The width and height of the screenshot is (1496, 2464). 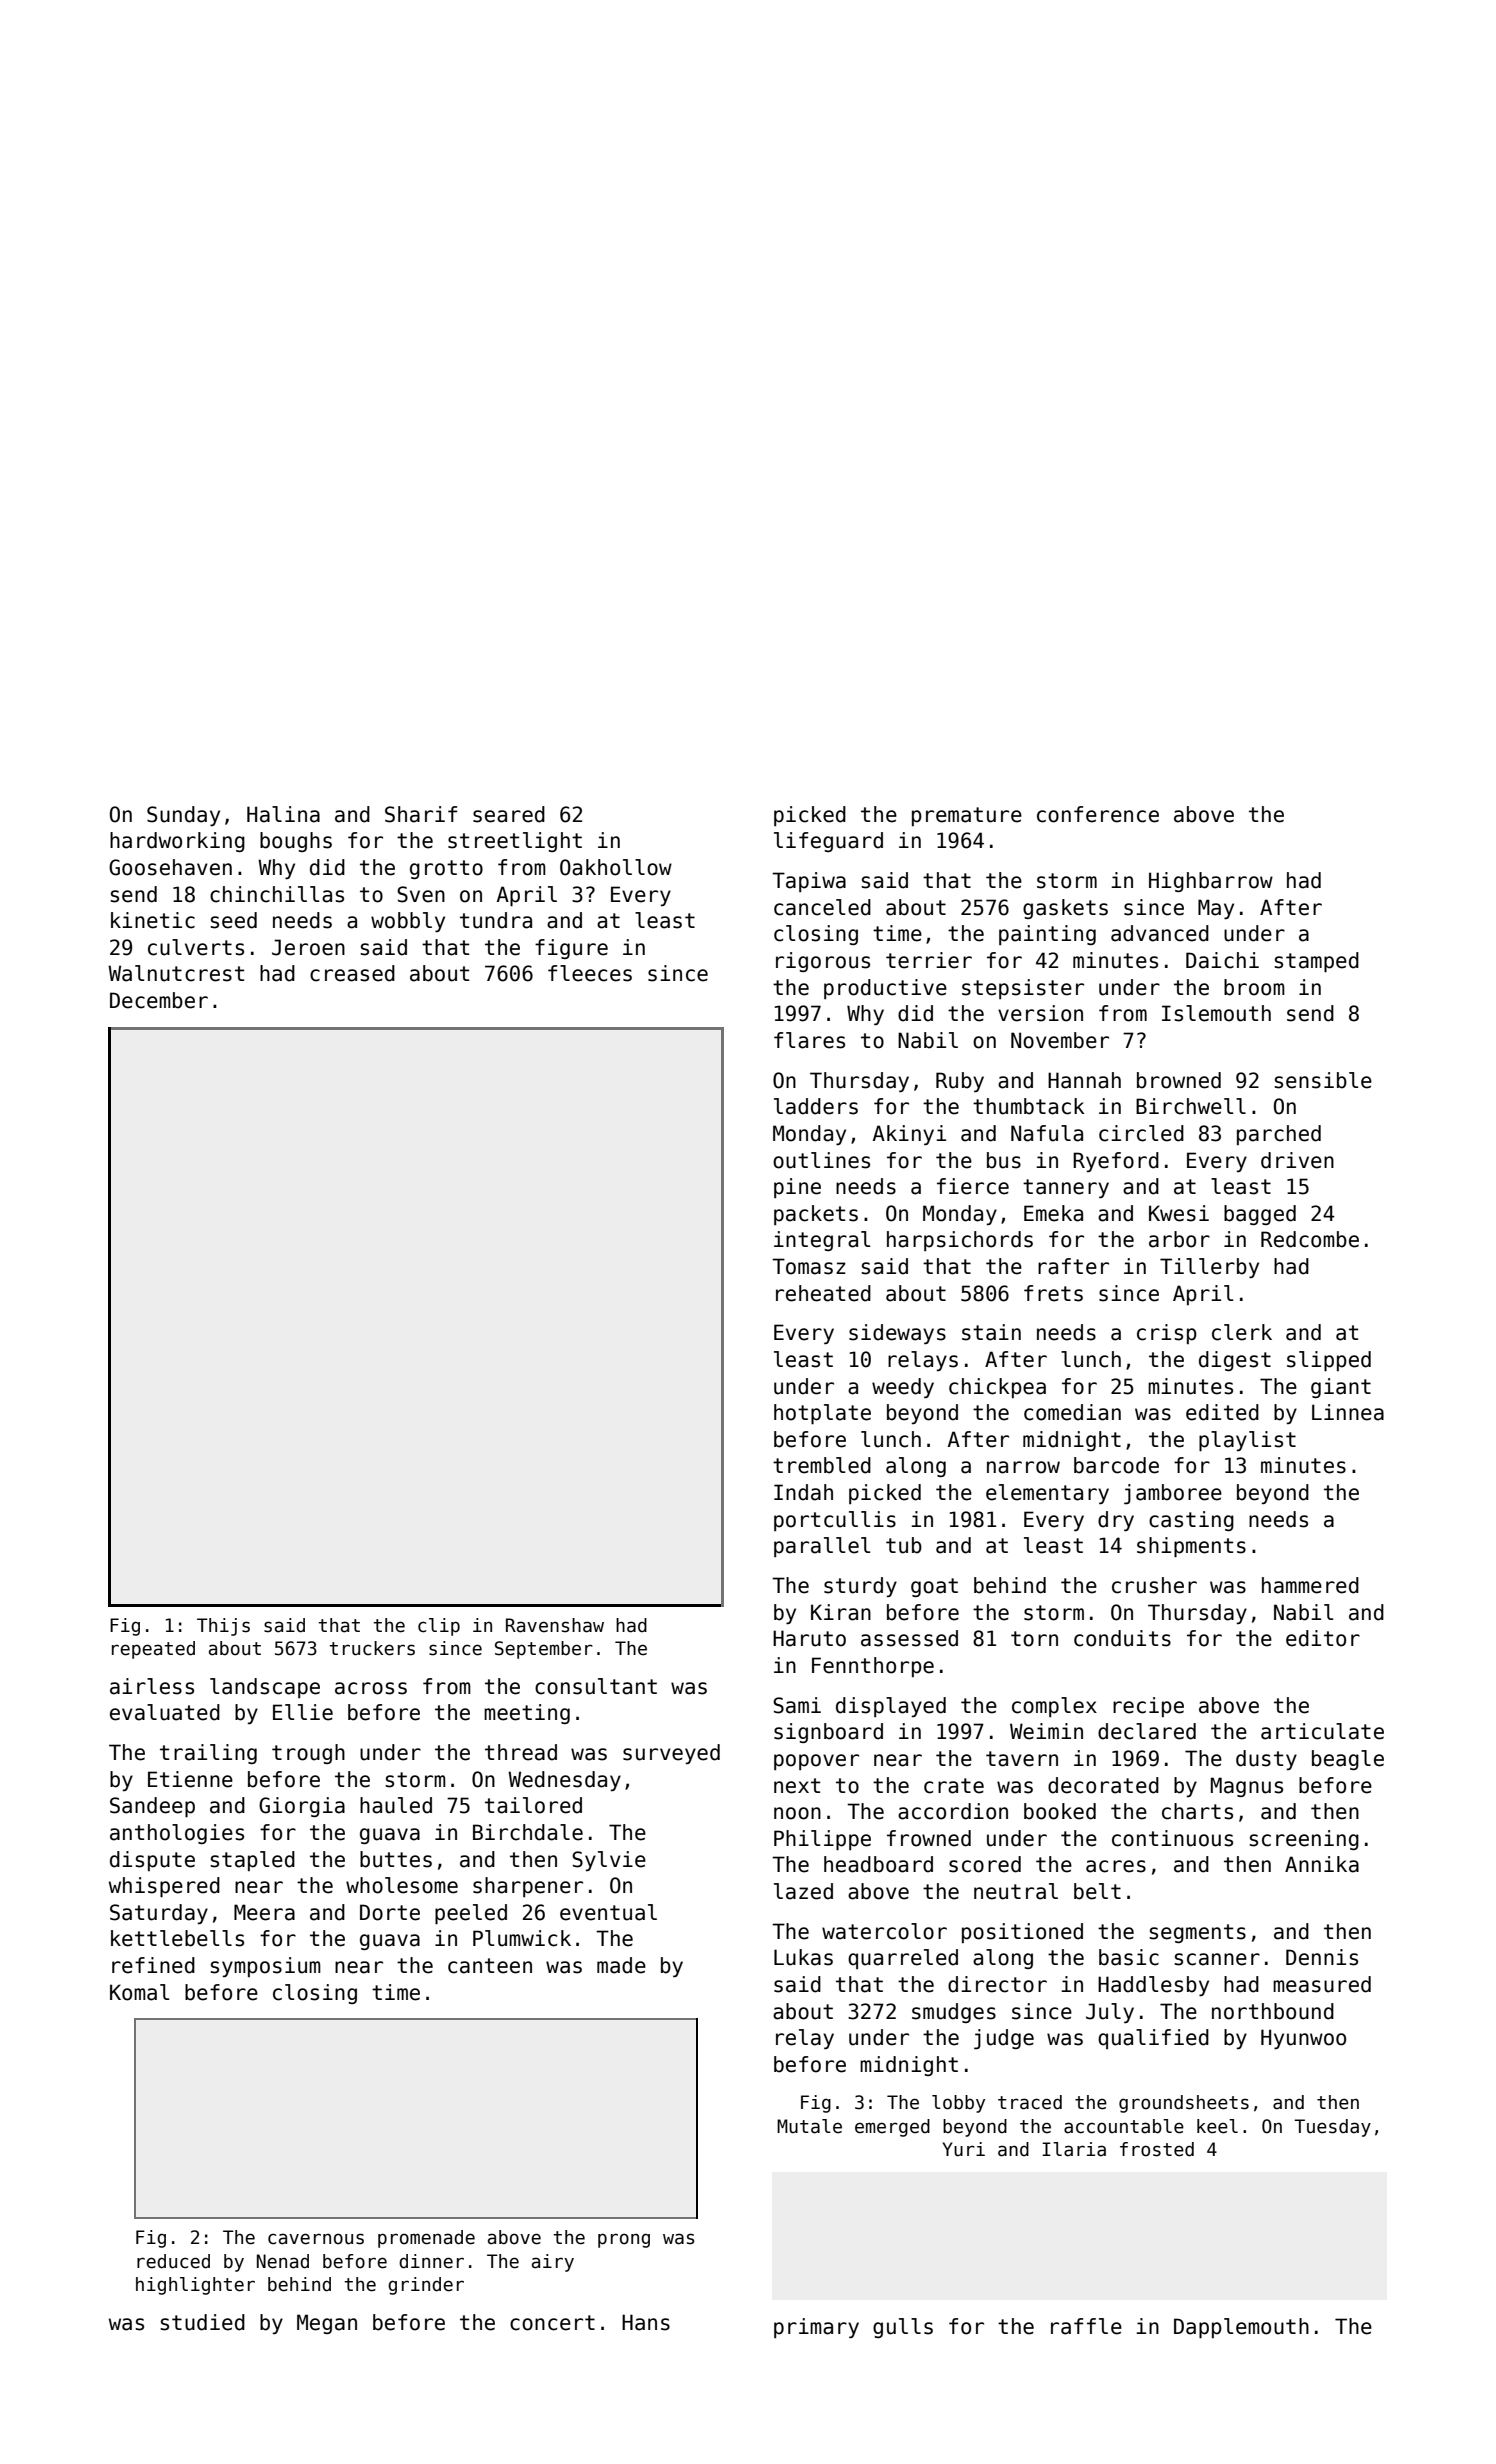 What do you see at coordinates (223, 1627) in the screenshot?
I see `Thijs` at bounding box center [223, 1627].
